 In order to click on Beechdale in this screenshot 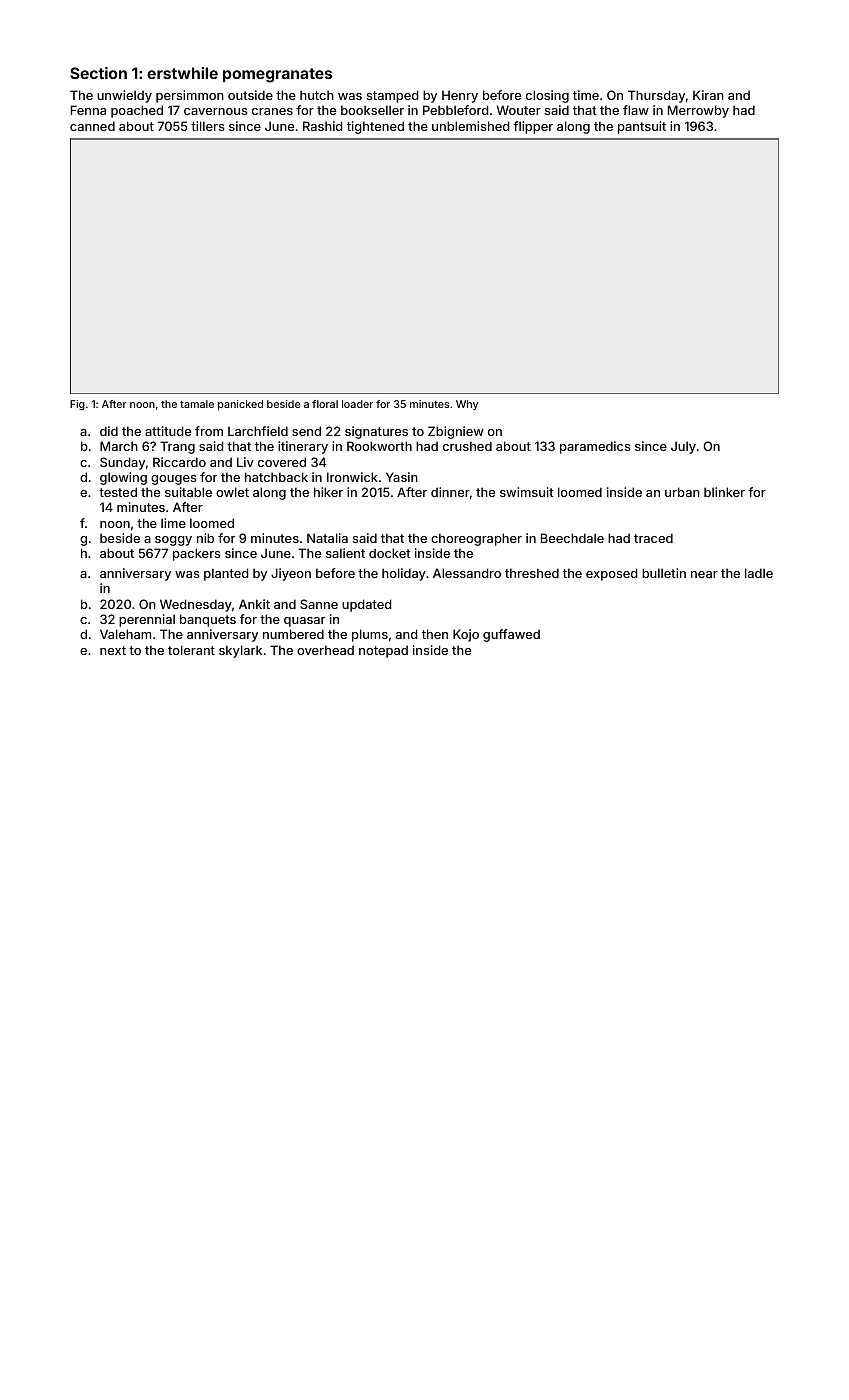, I will do `click(572, 538)`.
